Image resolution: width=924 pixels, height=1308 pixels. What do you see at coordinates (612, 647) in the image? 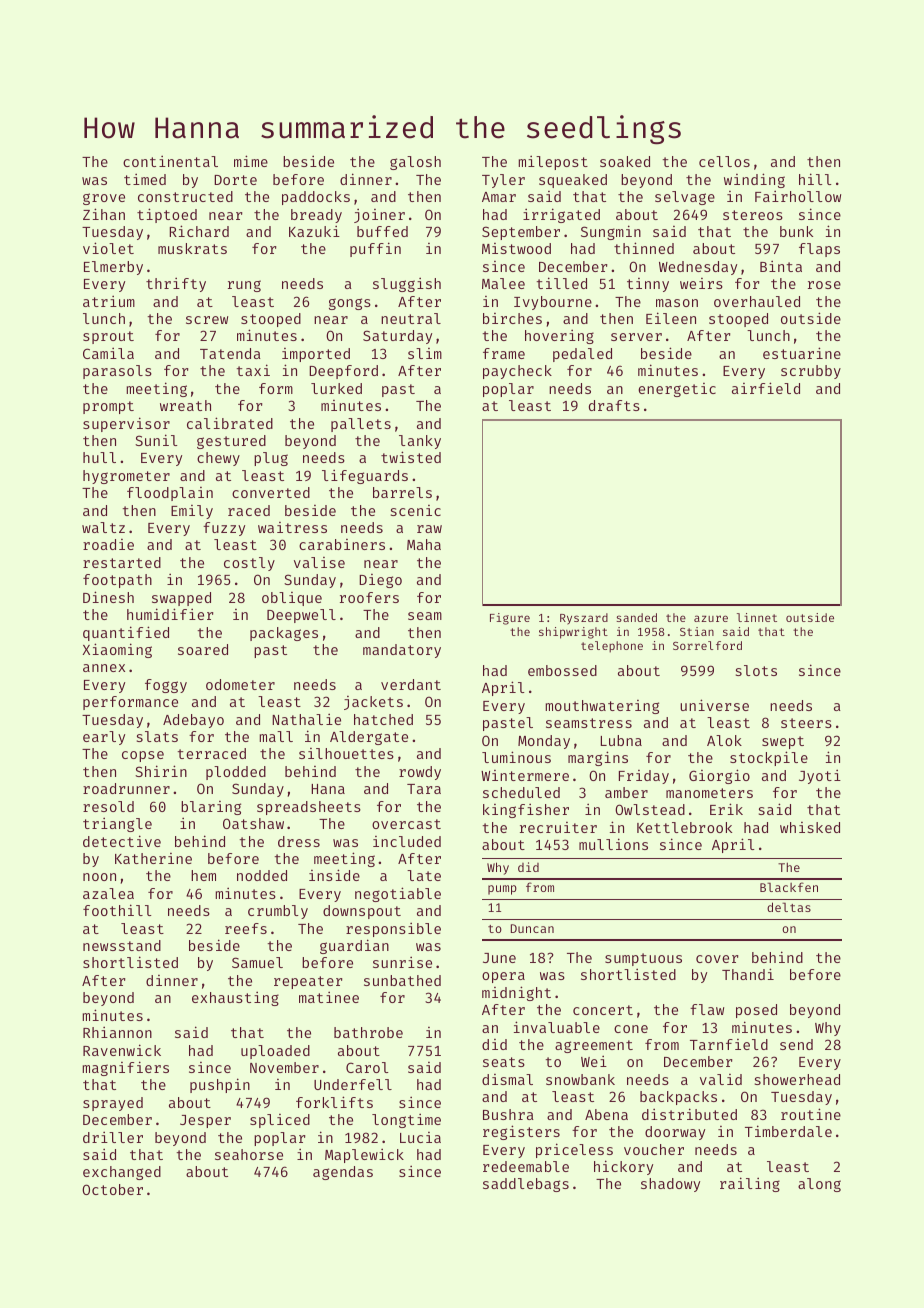
I see `telephone` at bounding box center [612, 647].
